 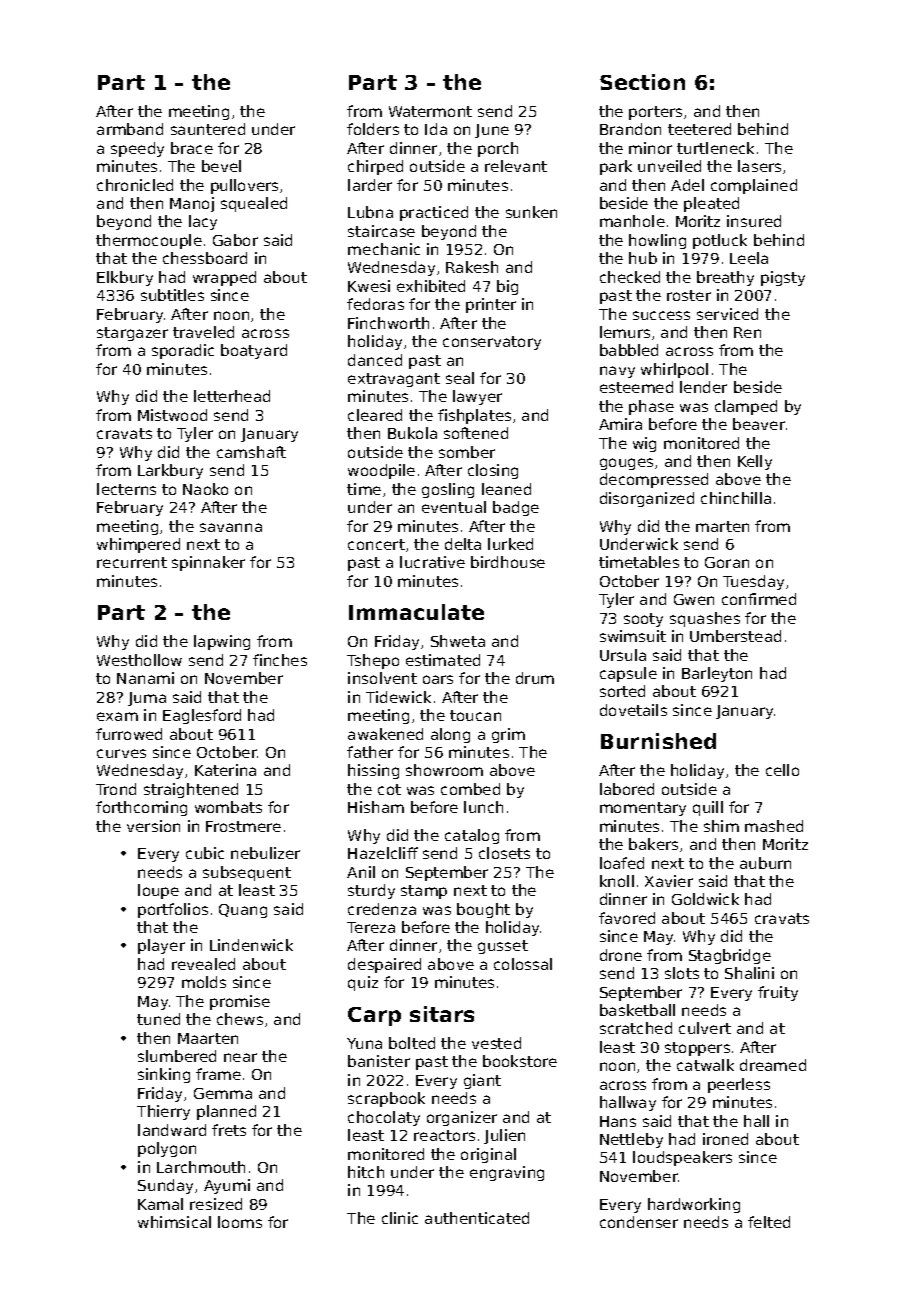 What do you see at coordinates (251, 945) in the image?
I see `Lindenwick` at bounding box center [251, 945].
